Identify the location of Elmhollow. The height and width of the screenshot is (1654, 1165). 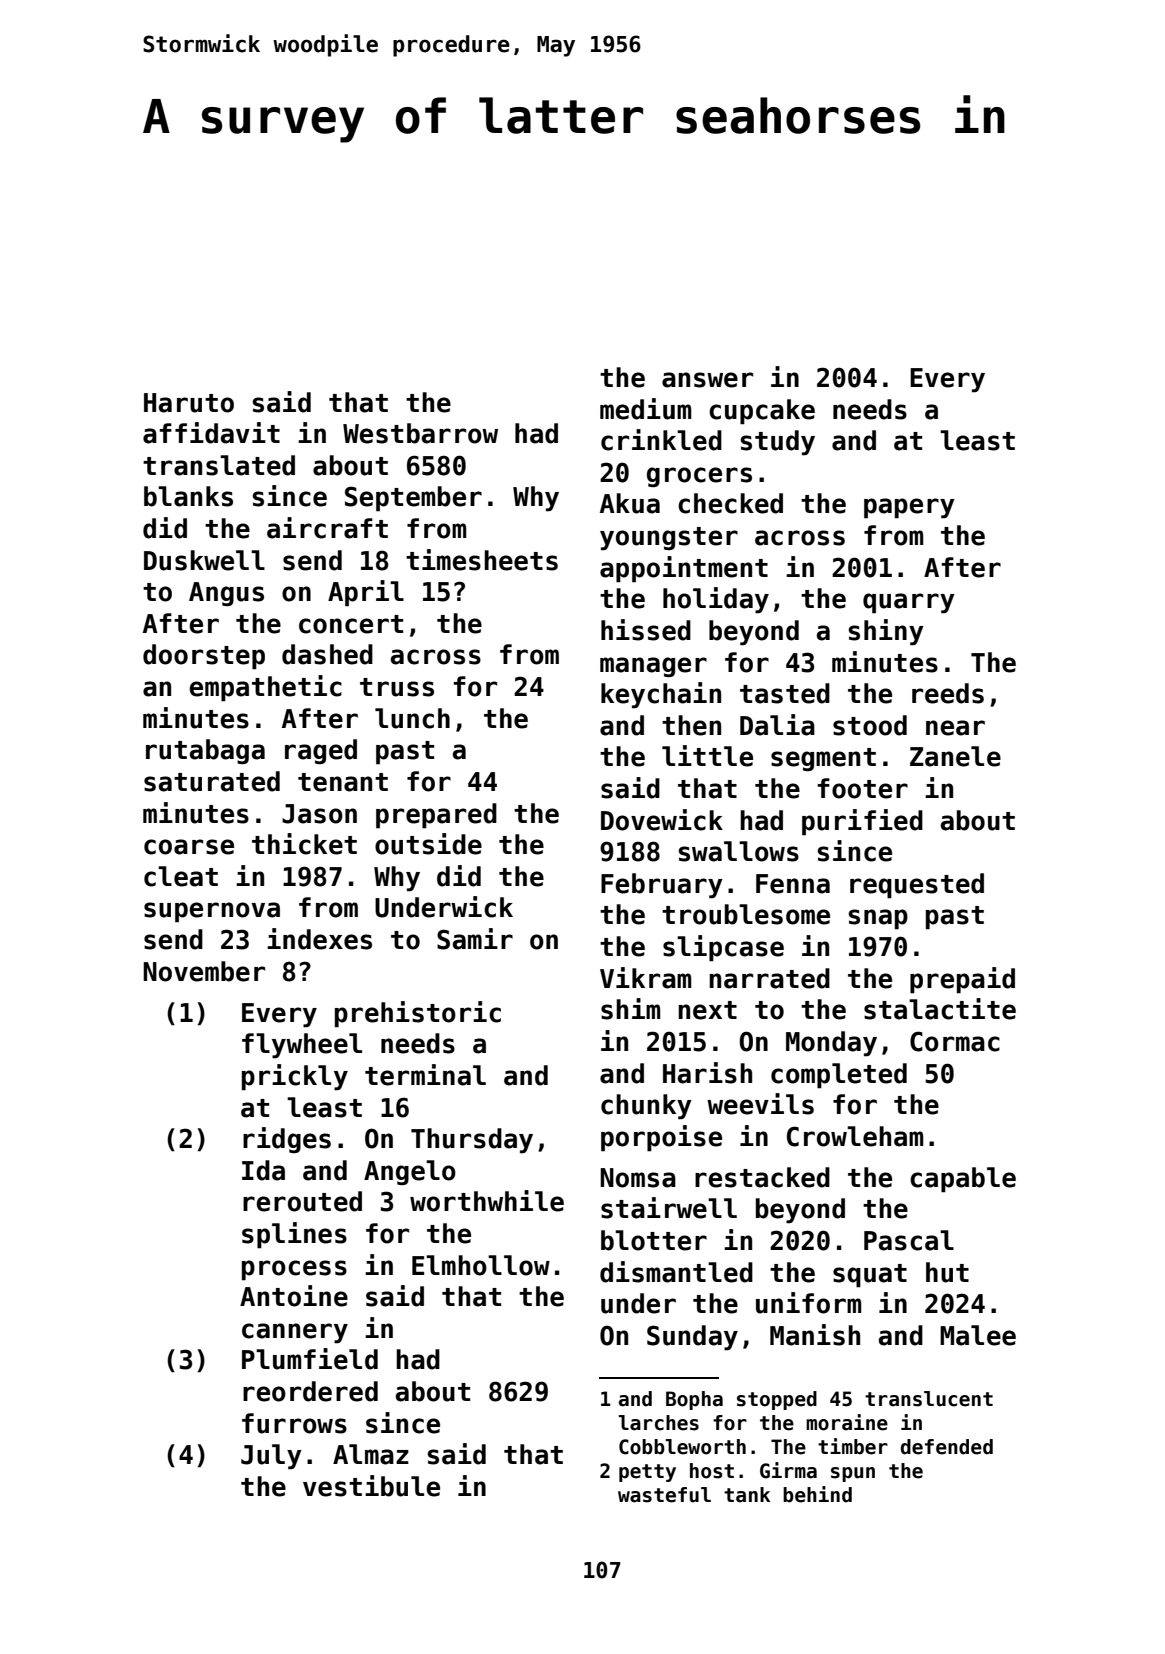
(481, 1265).
